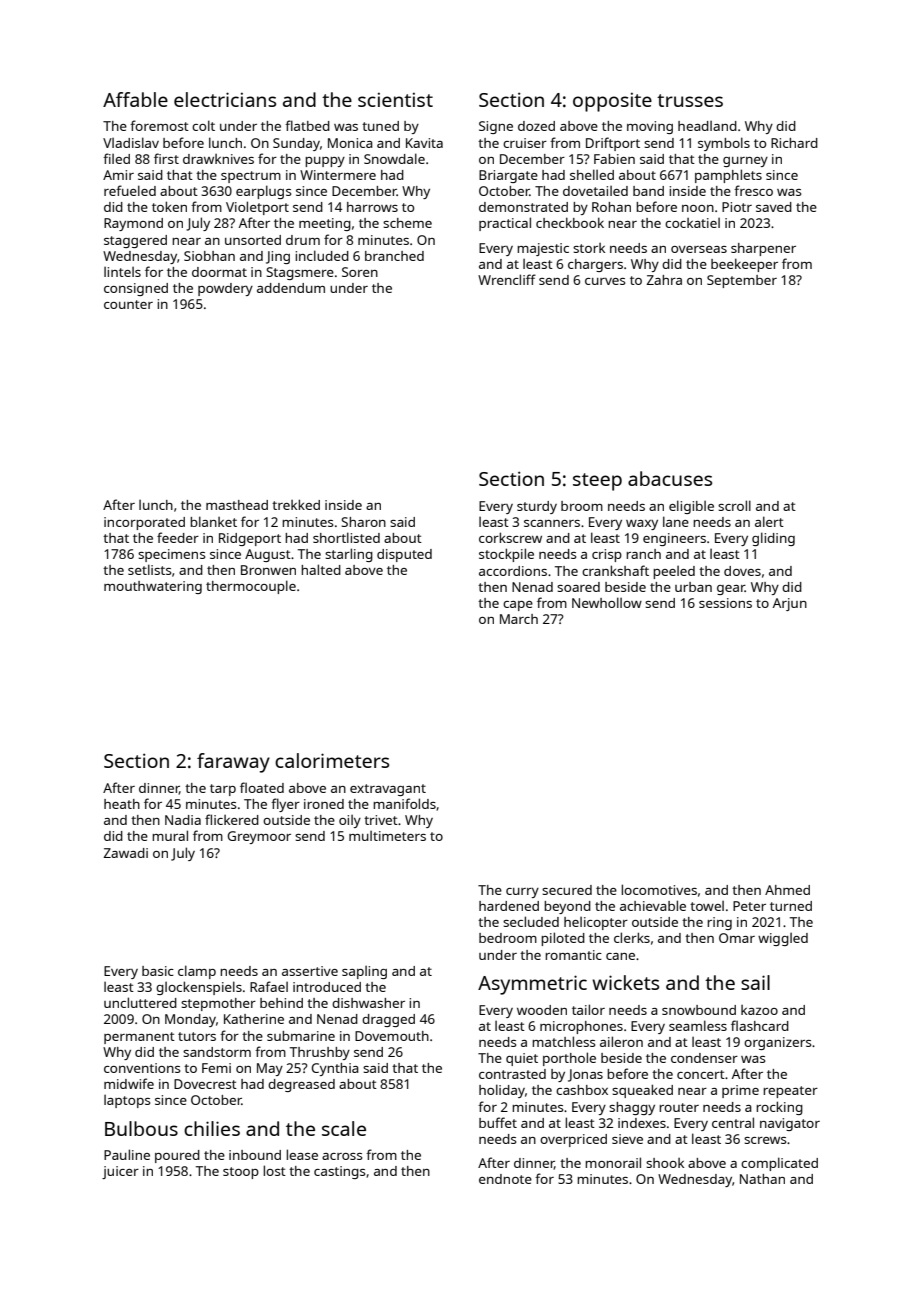 Image resolution: width=924 pixels, height=1308 pixels. What do you see at coordinates (787, 890) in the screenshot?
I see `Ahmed` at bounding box center [787, 890].
